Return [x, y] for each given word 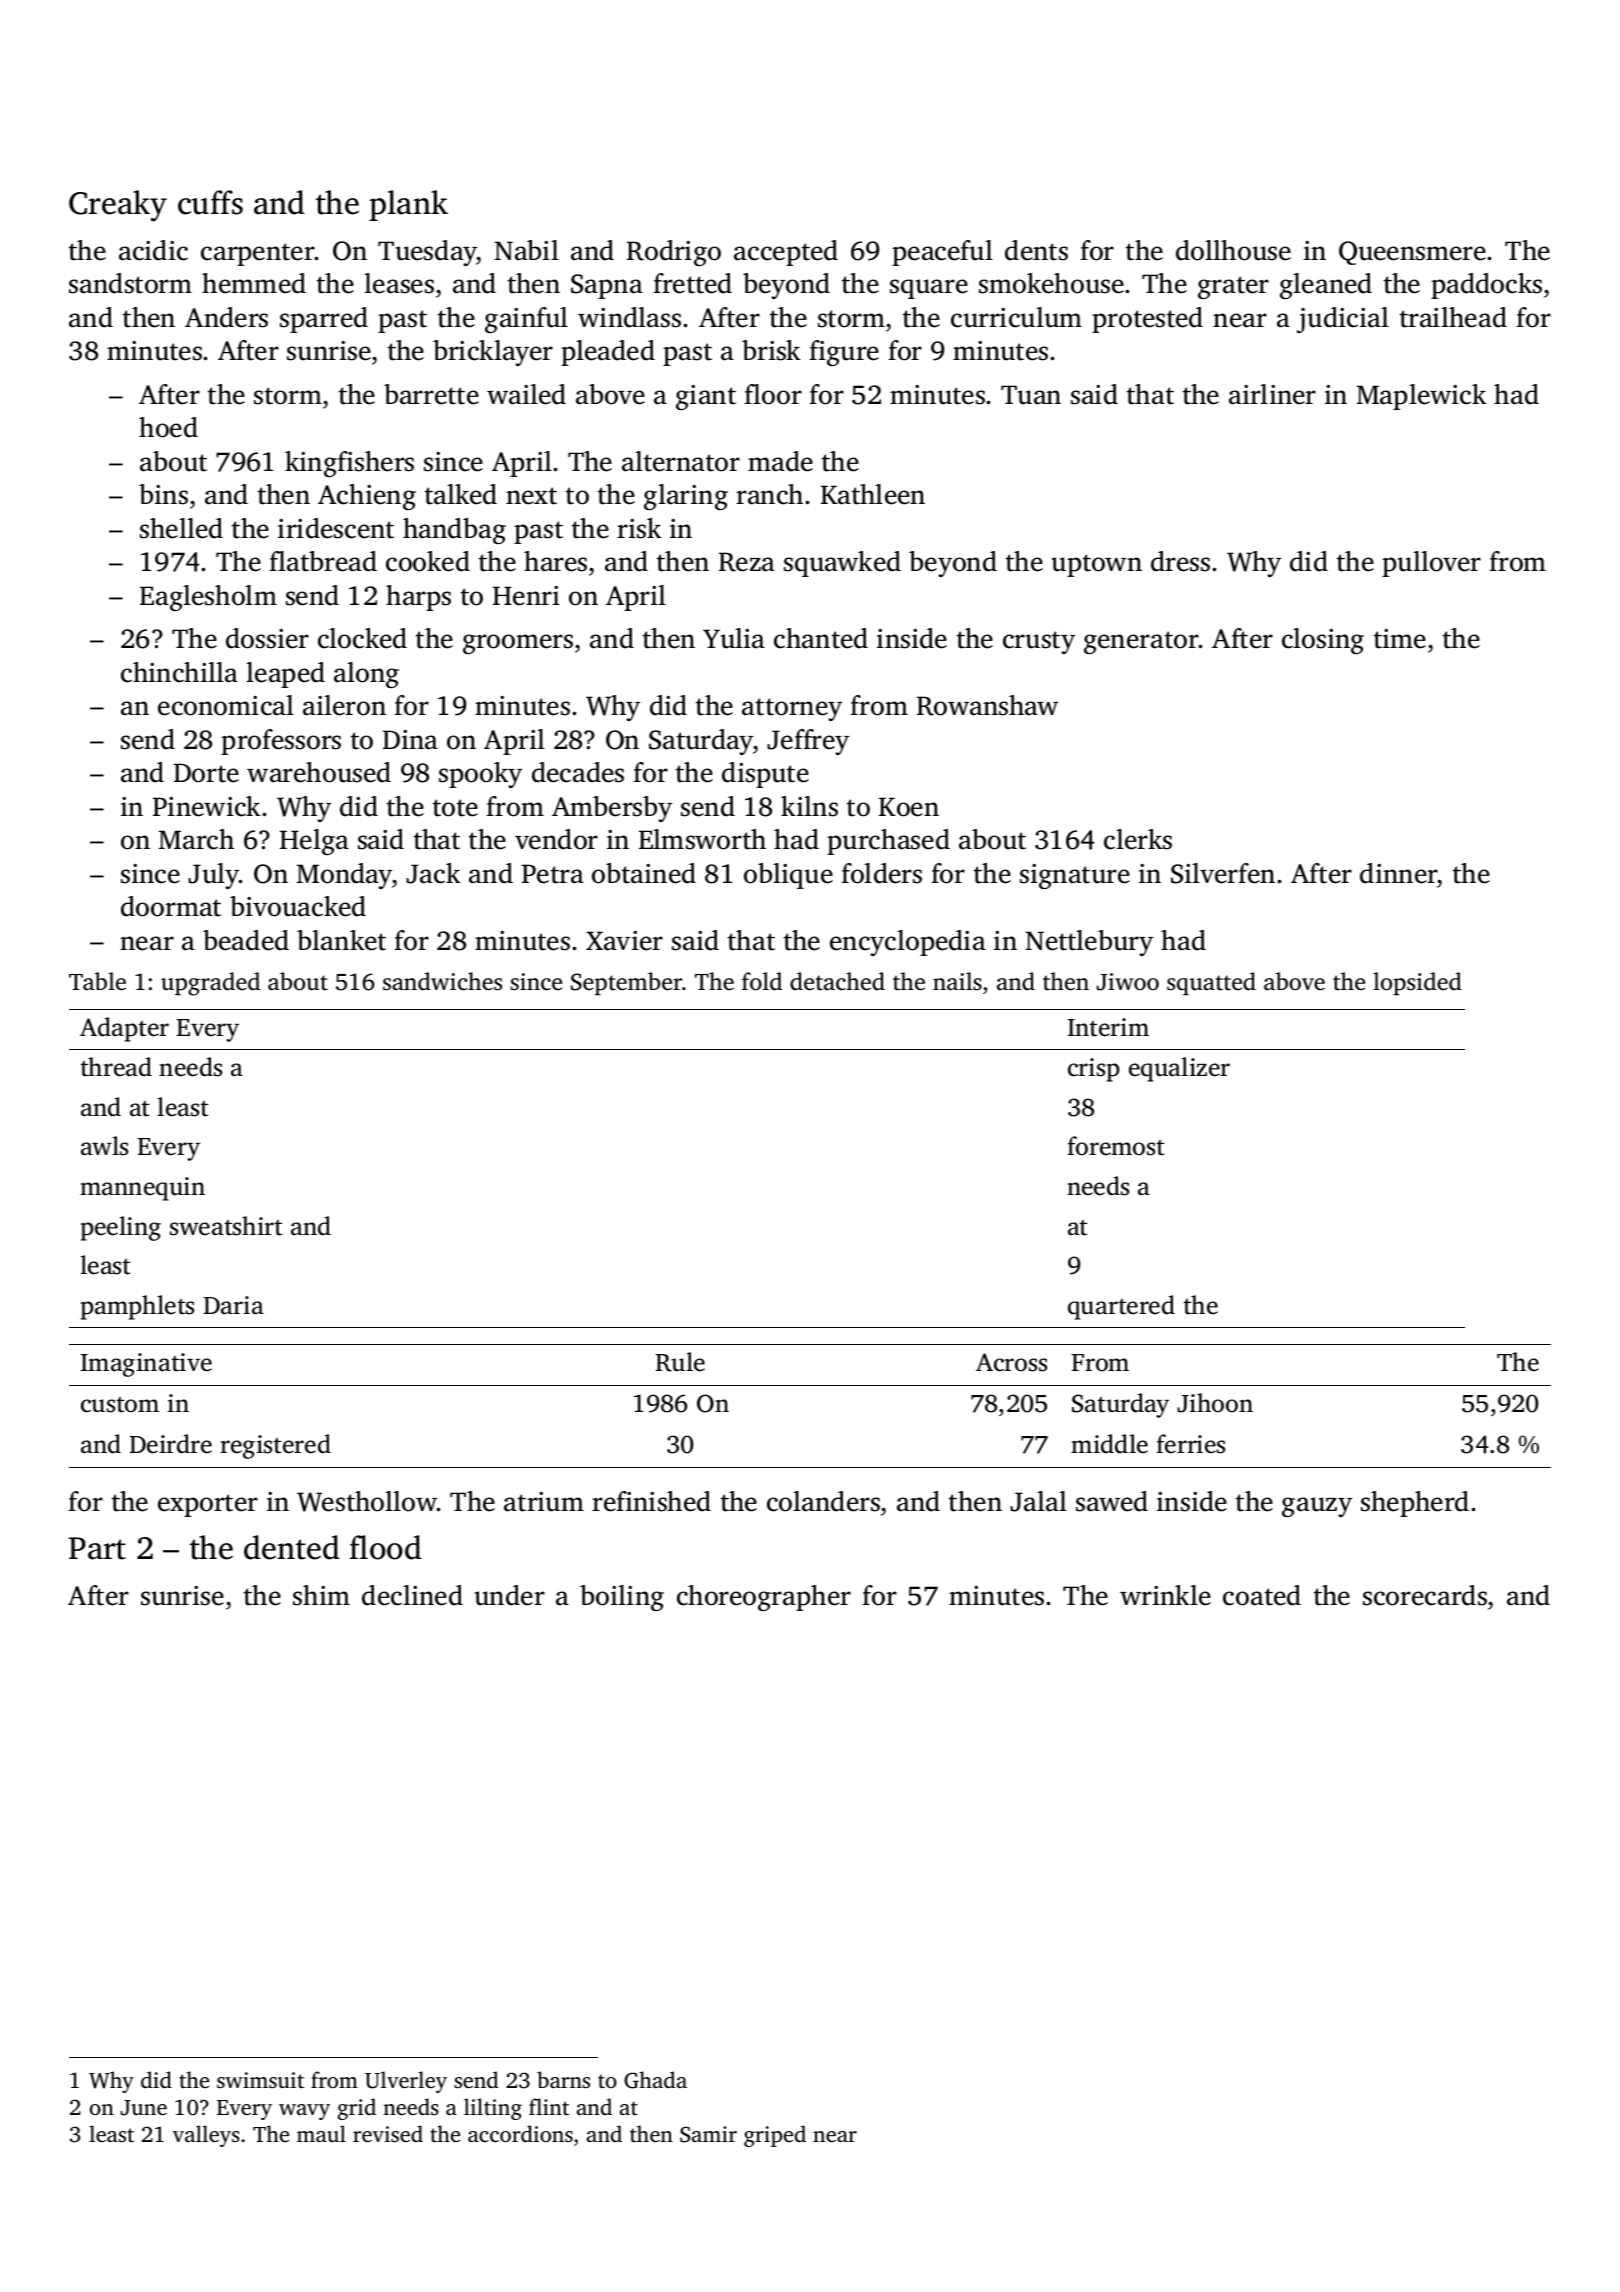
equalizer [1179, 1069]
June [144, 2108]
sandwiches [442, 981]
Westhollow [367, 1501]
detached [837, 981]
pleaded [608, 353]
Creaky [118, 206]
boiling [622, 1598]
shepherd [1415, 1504]
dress [1180, 561]
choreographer [764, 1598]
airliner [1272, 394]
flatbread [323, 561]
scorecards [1425, 1595]
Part [97, 1548]
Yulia [734, 638]
